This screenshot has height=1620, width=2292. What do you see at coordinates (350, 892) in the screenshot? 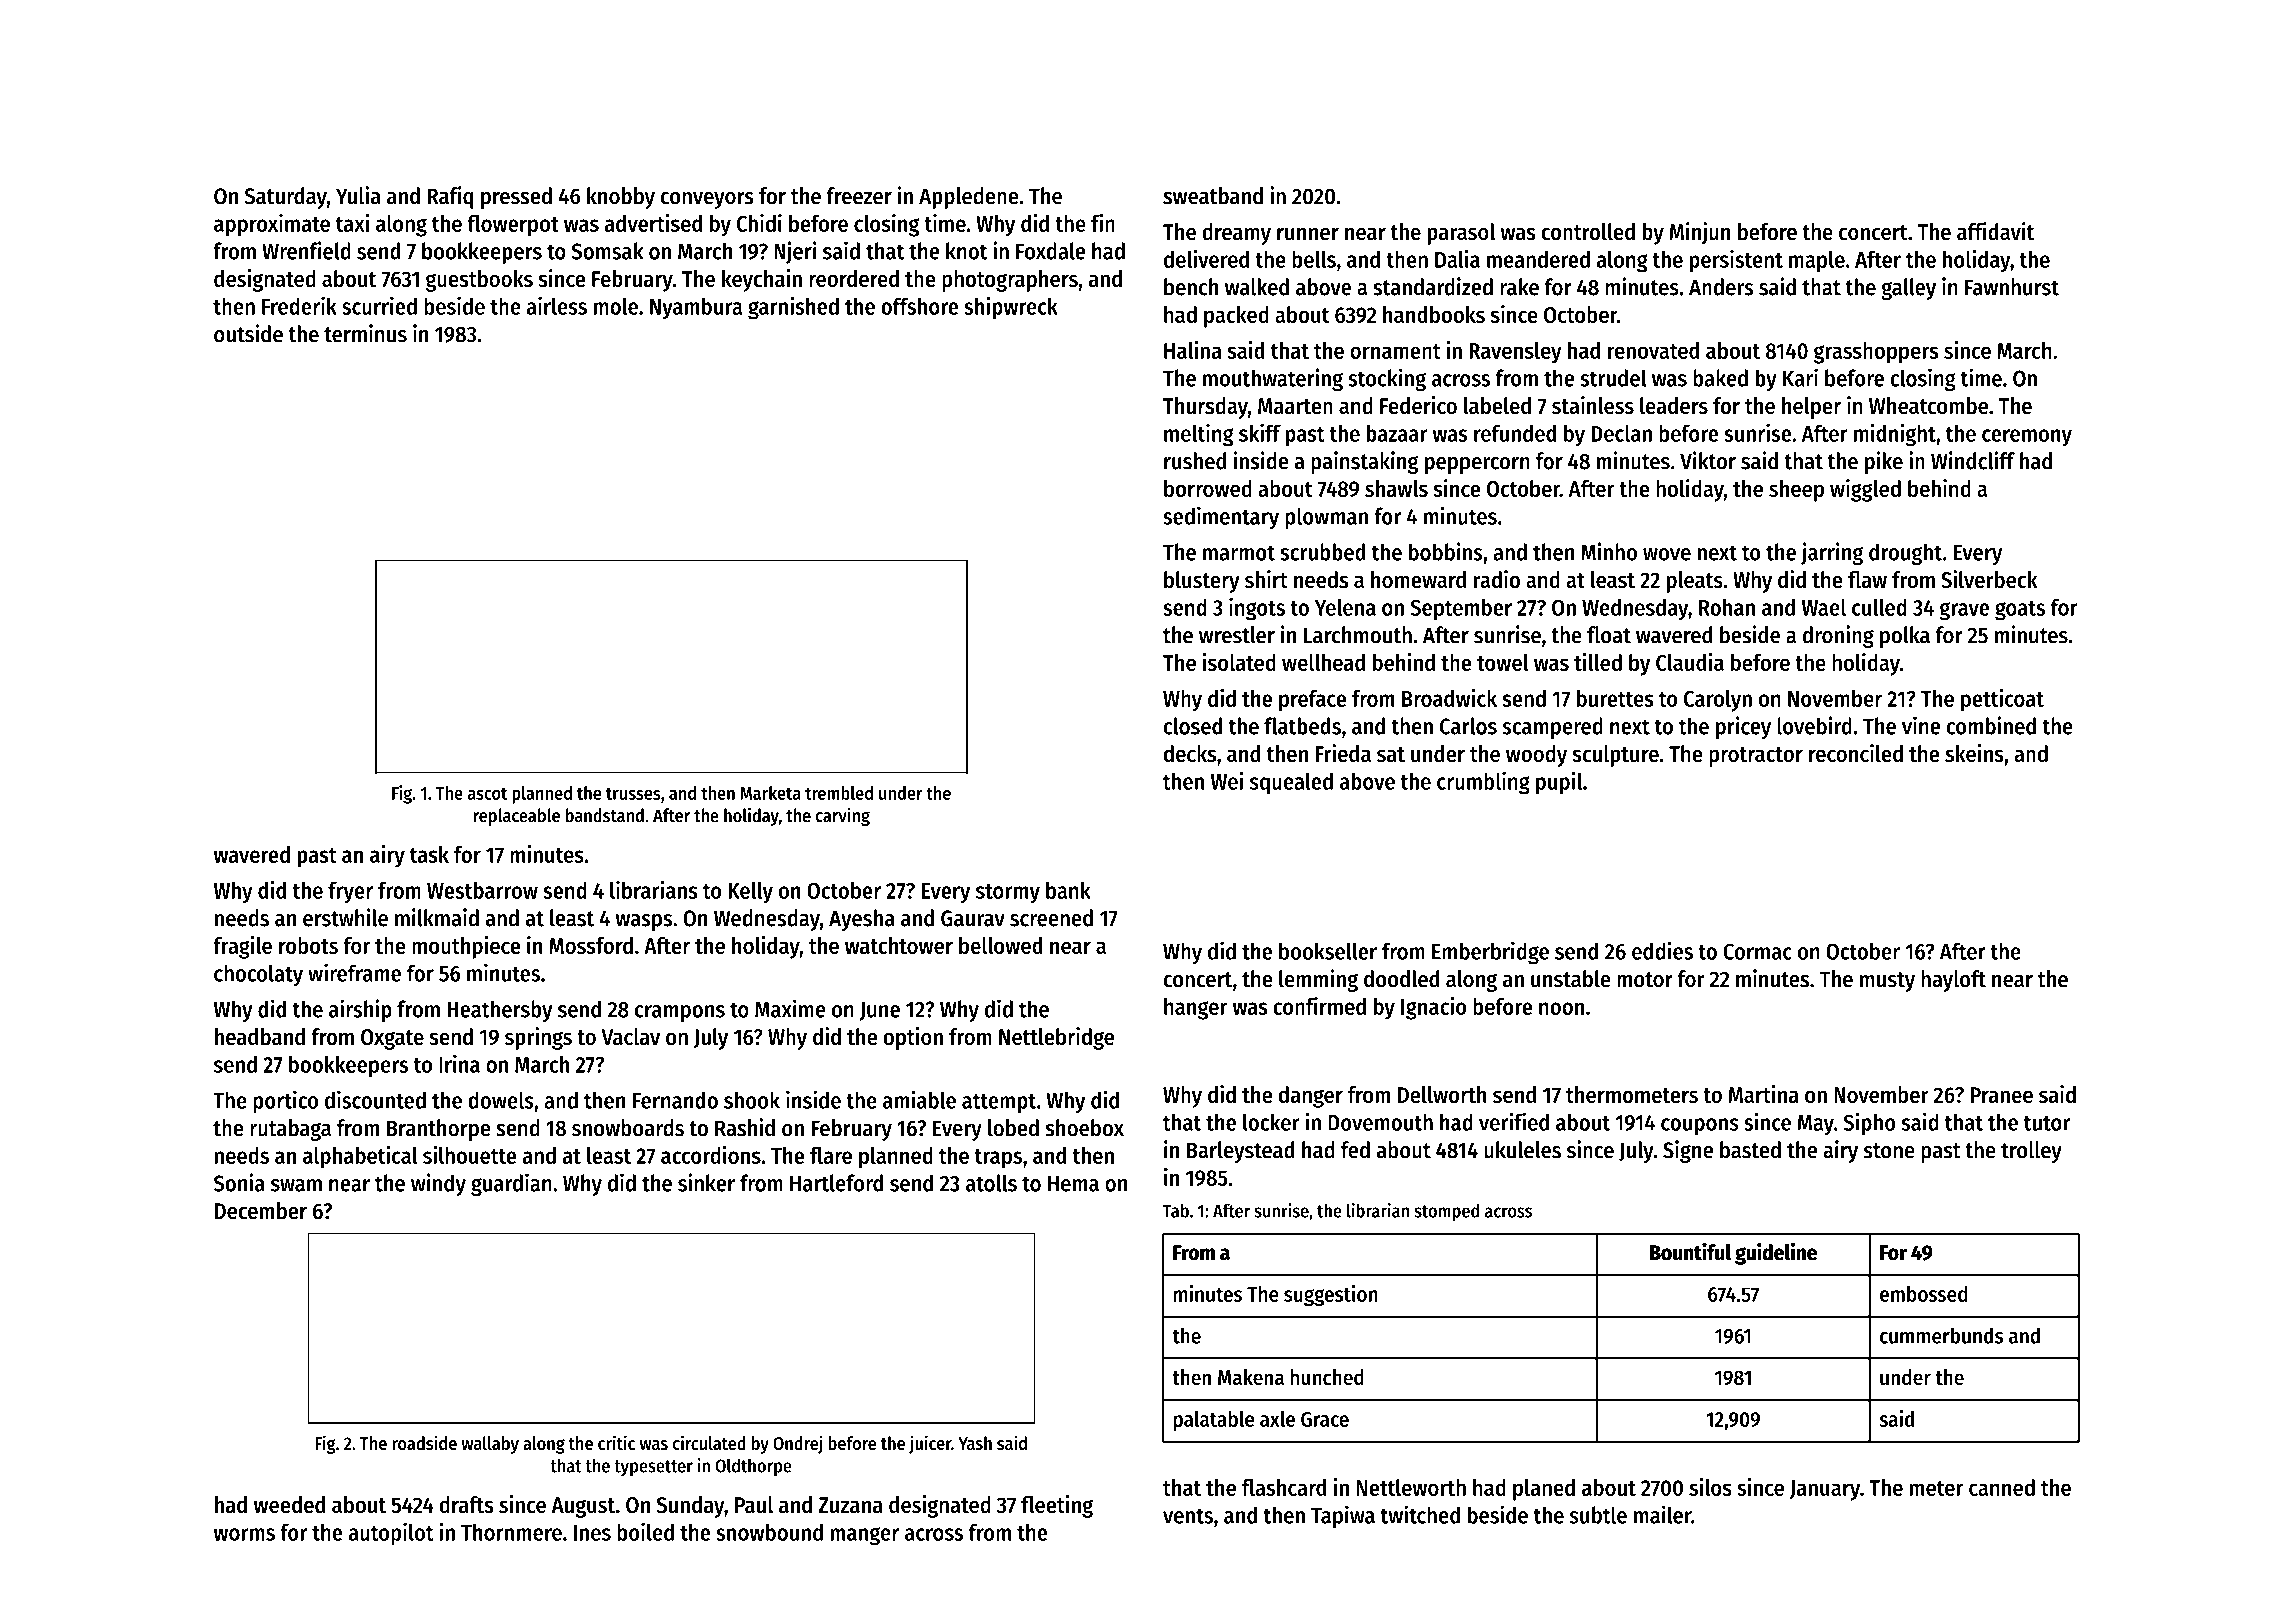
I see `fryer` at bounding box center [350, 892].
